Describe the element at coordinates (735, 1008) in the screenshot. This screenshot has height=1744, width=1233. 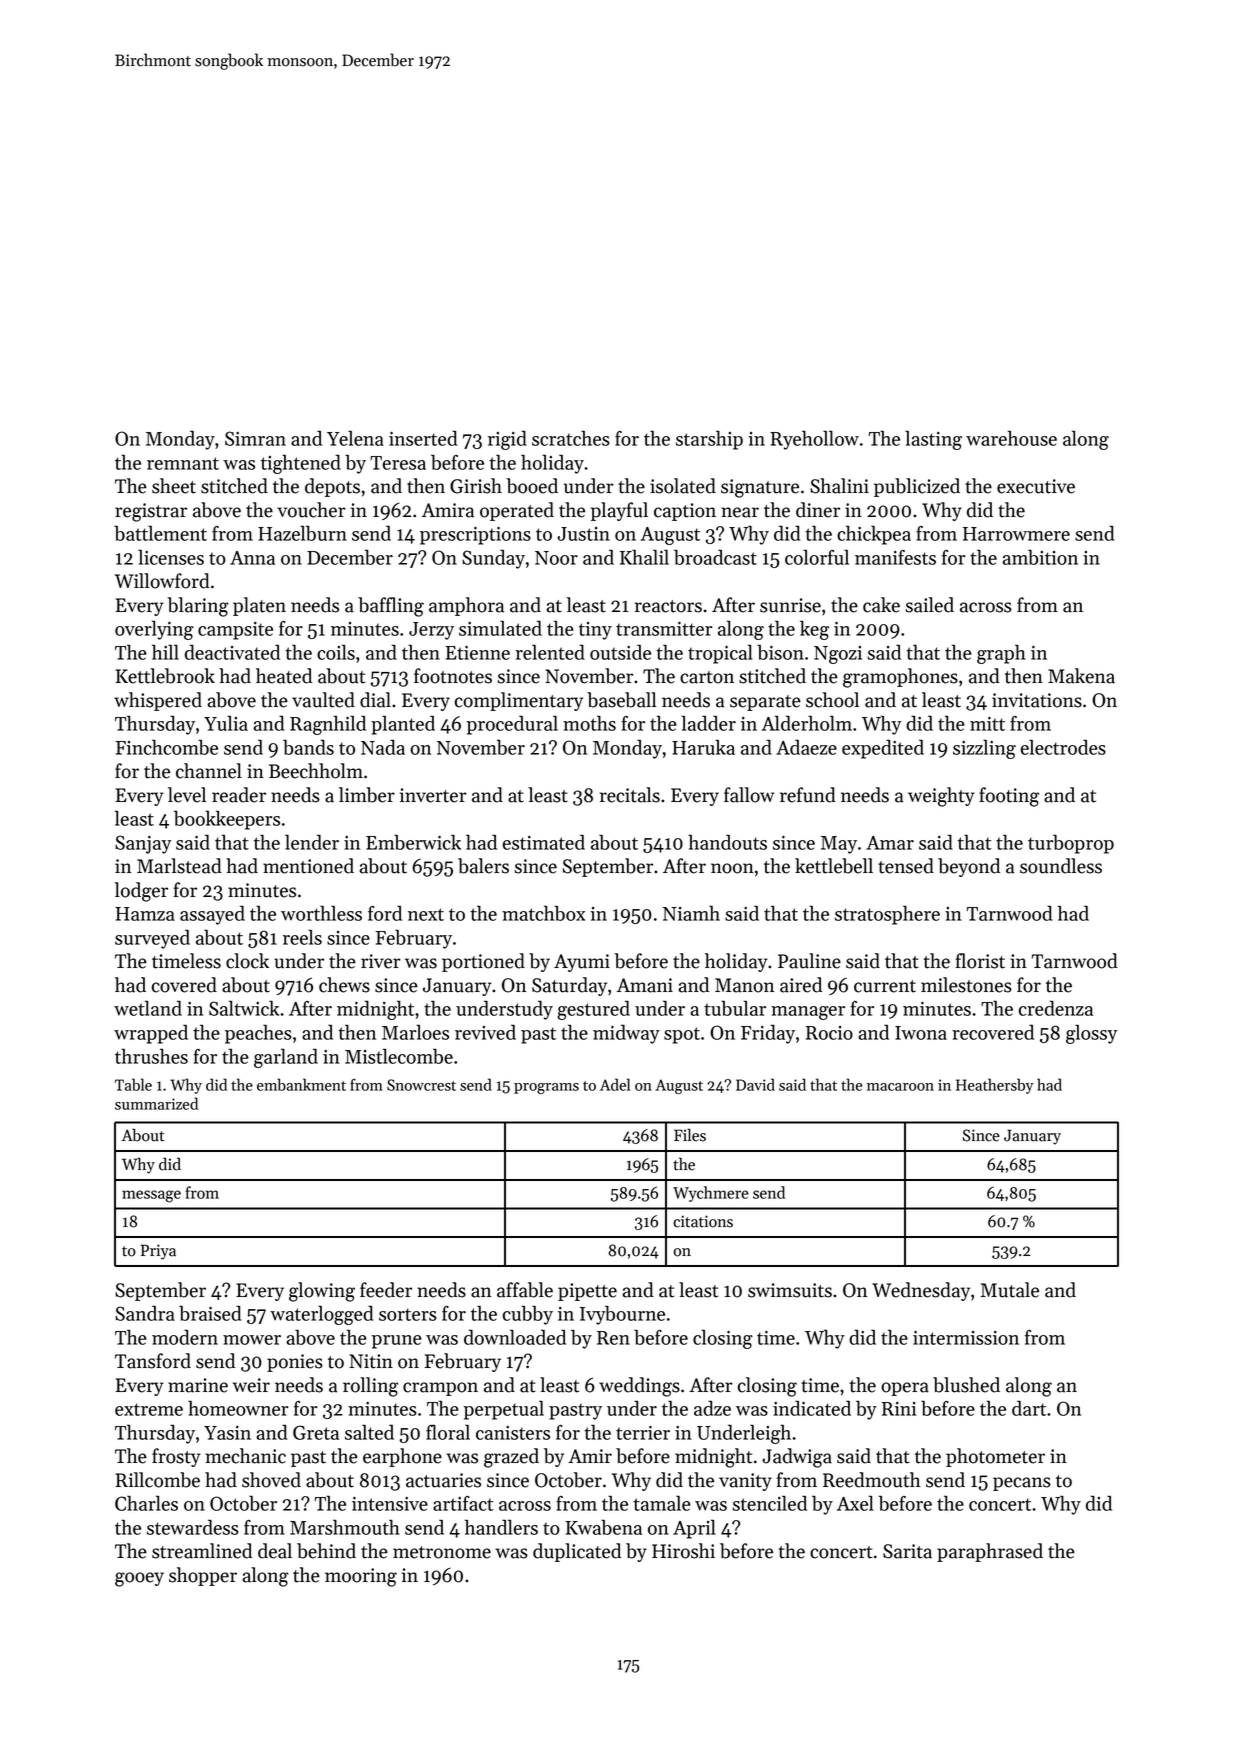
I see `tubular` at that location.
